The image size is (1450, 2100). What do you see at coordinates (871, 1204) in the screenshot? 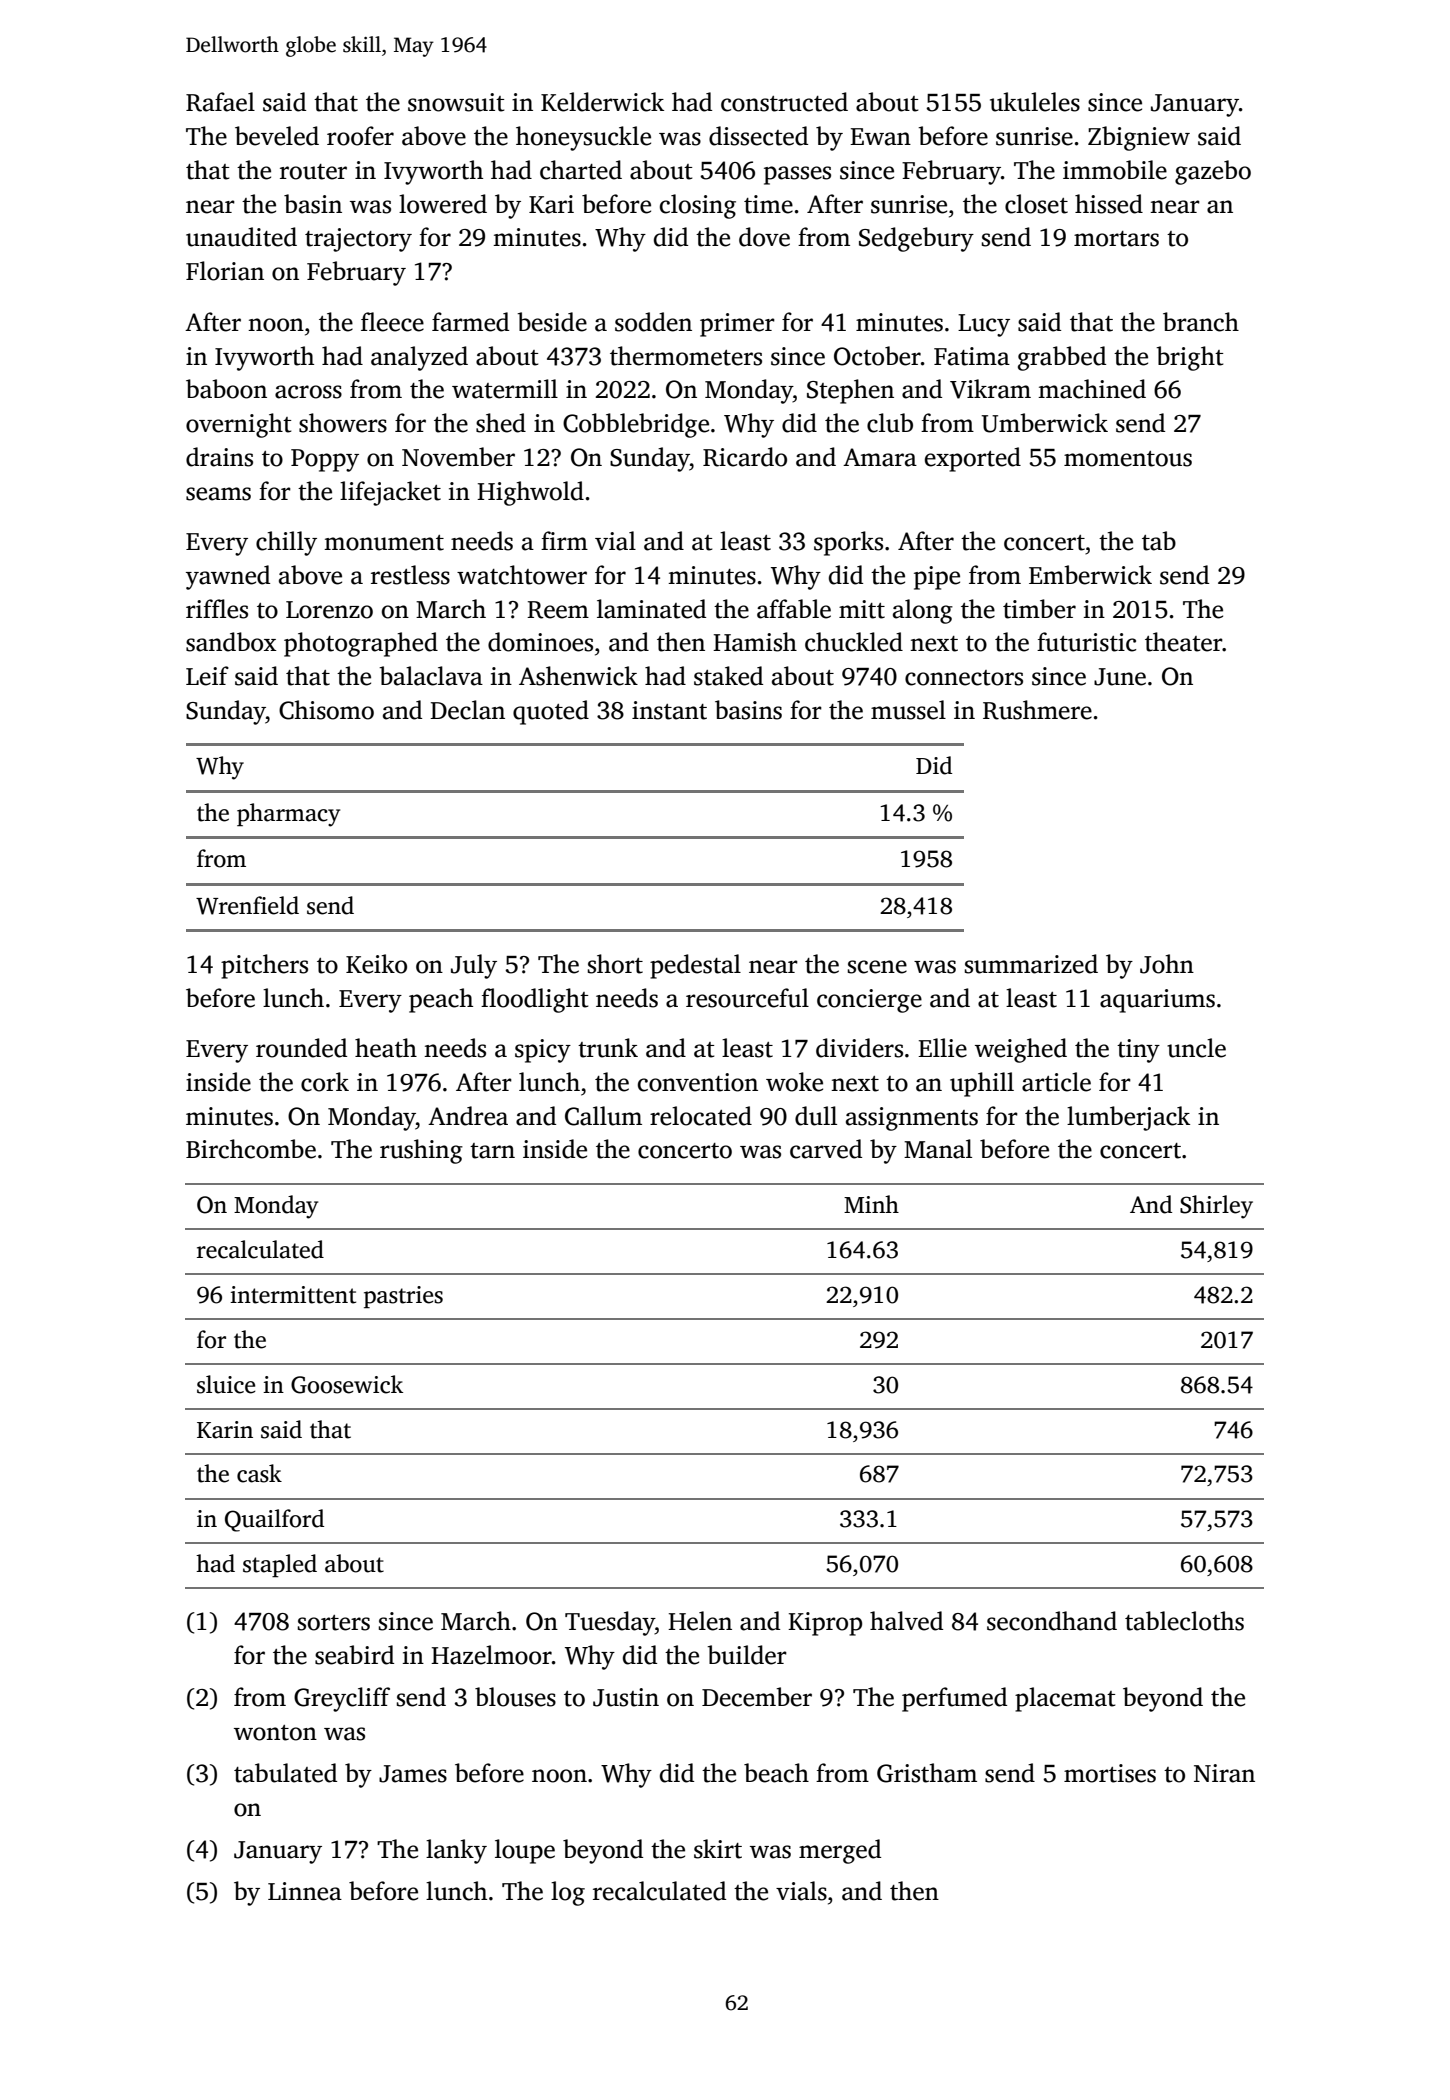
I see `Minh` at bounding box center [871, 1204].
